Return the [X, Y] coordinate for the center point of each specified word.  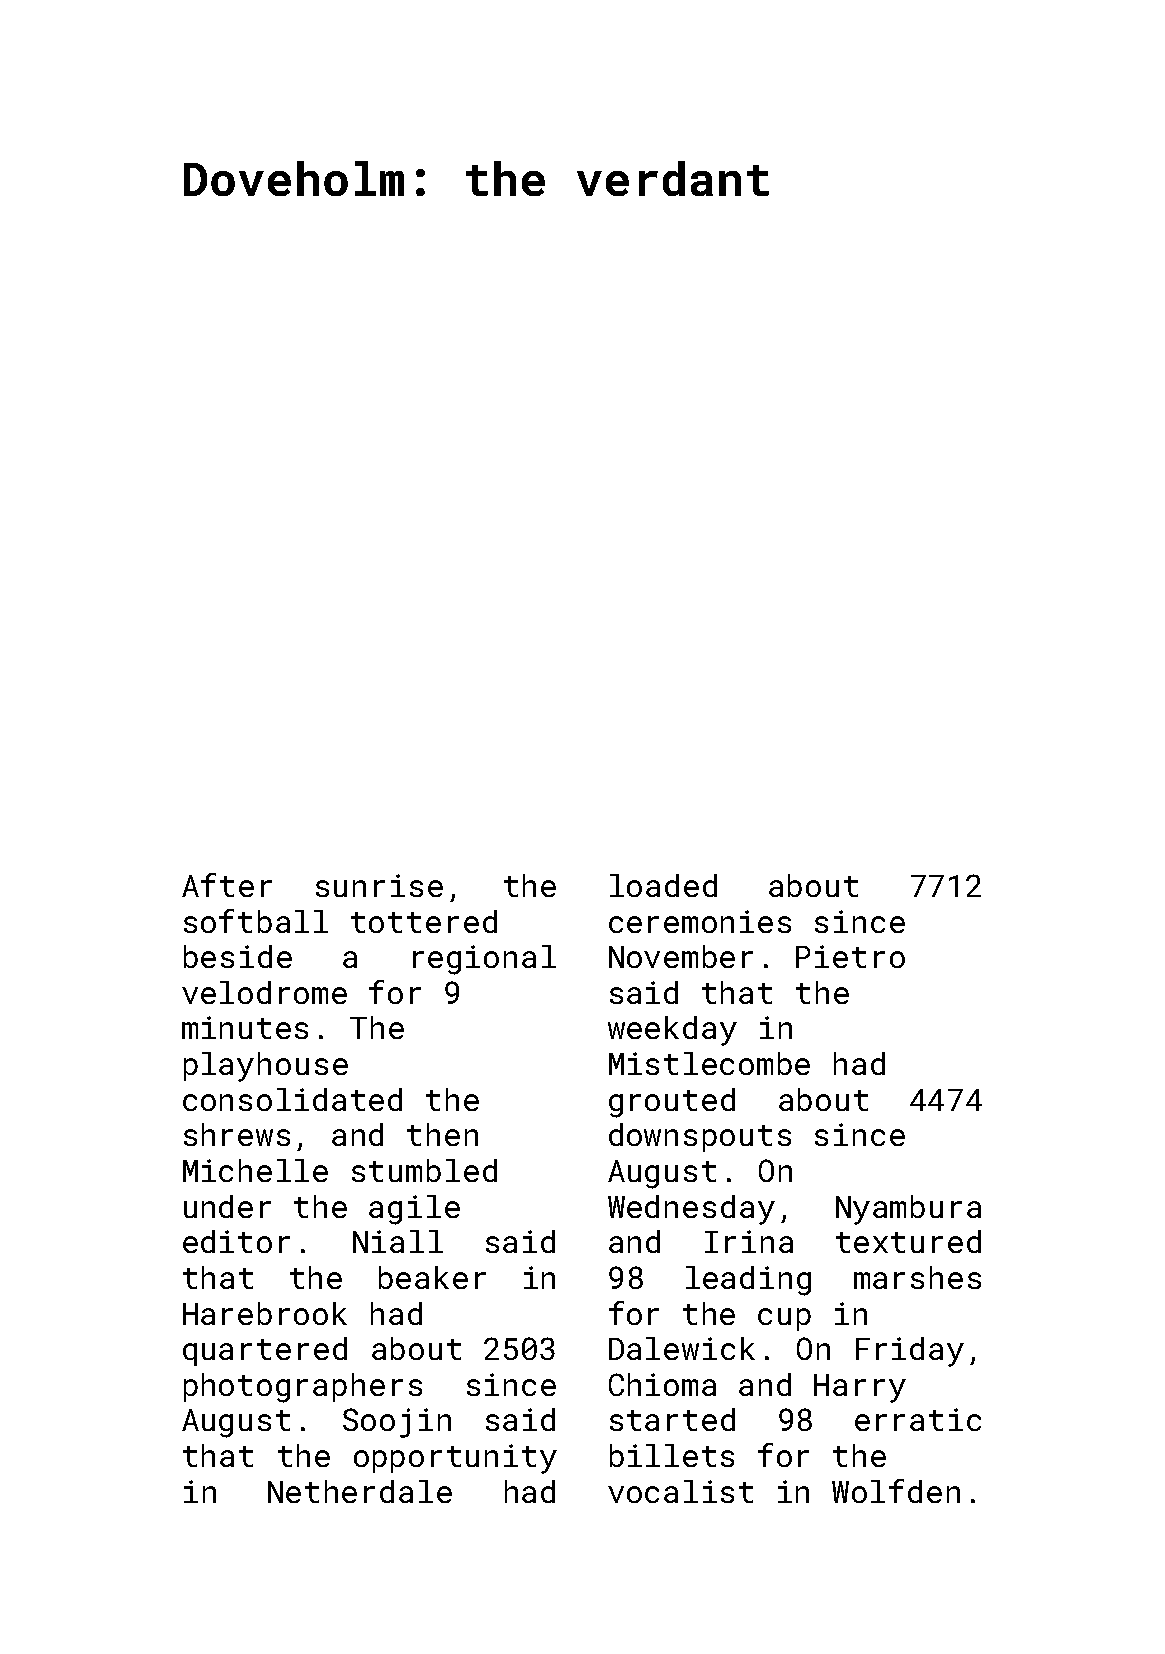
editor [236, 1241]
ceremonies [700, 921]
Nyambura [908, 1210]
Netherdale [360, 1491]
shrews [237, 1134]
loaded [663, 885]
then [442, 1134]
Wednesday [691, 1210]
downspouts [700, 1137]
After [227, 885]
